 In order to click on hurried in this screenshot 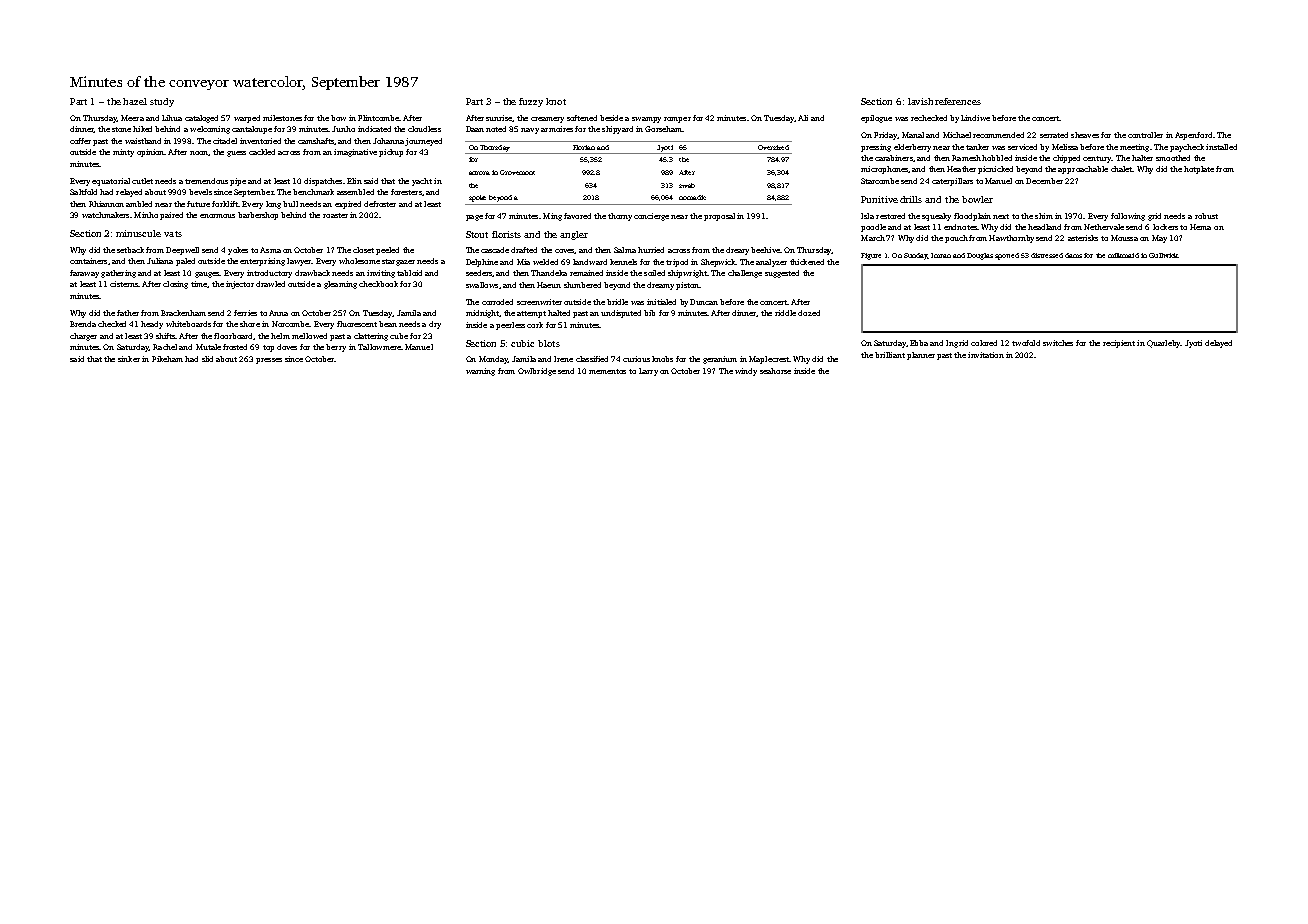, I will do `click(651, 250)`.
